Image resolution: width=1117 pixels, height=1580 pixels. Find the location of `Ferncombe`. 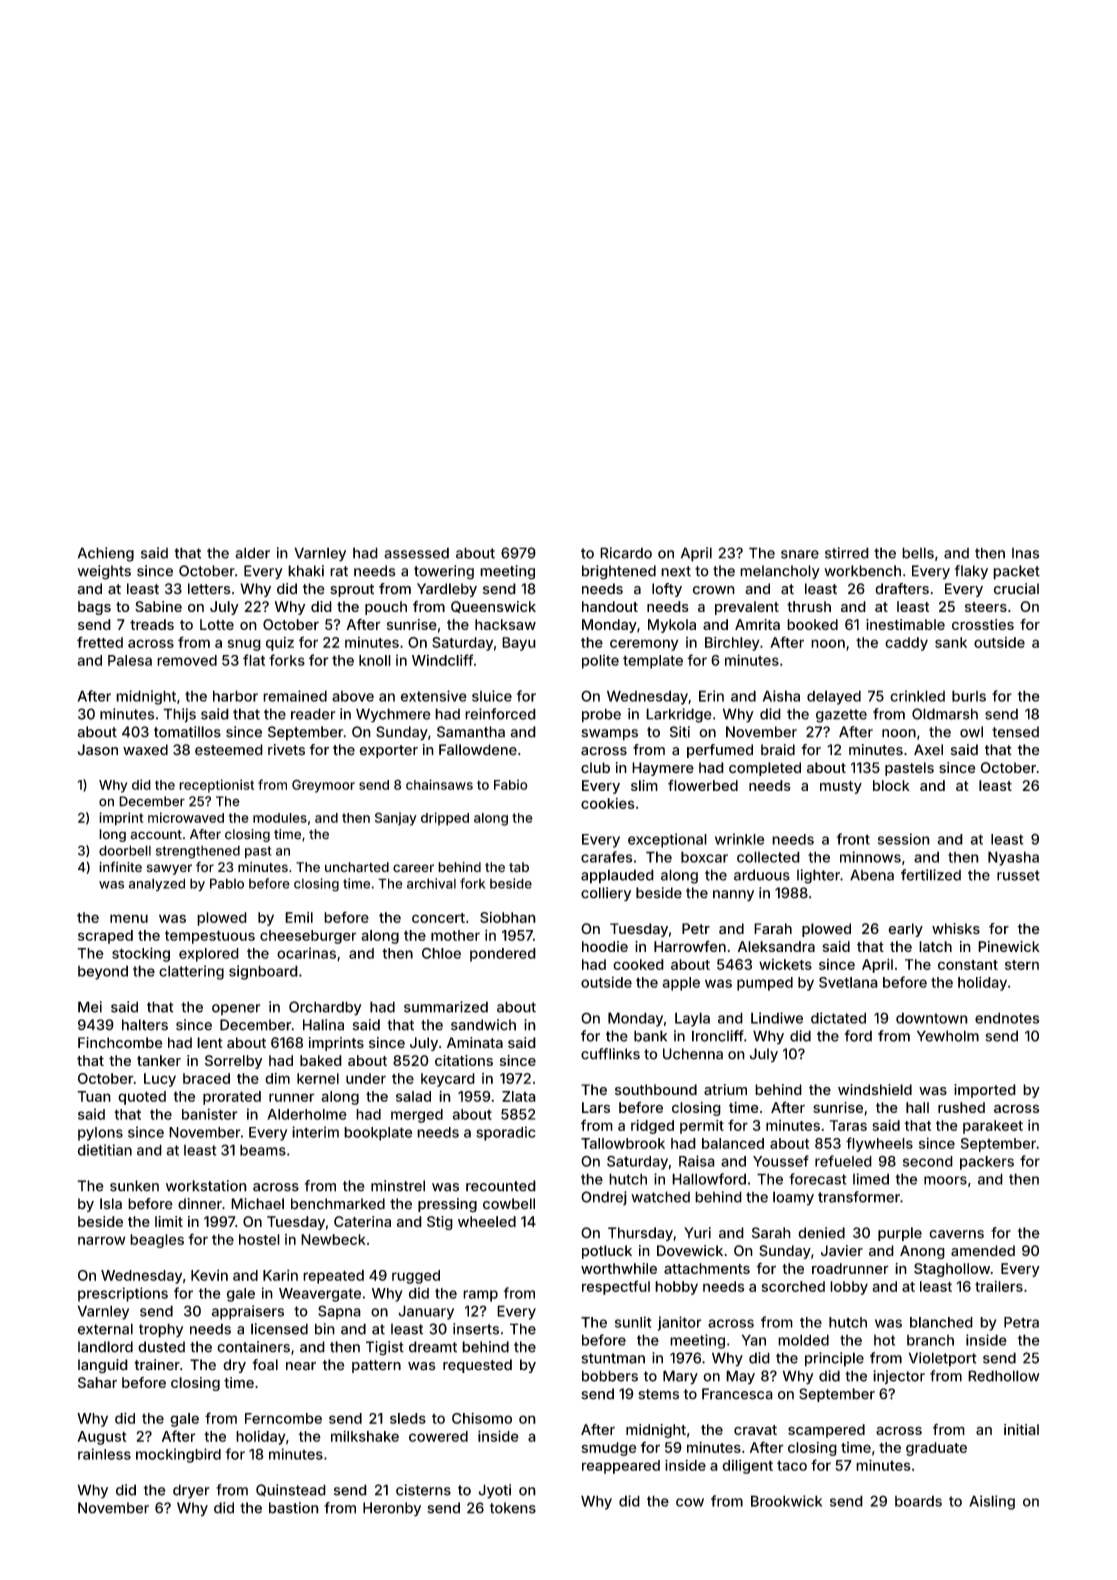

Ferncombe is located at coordinates (283, 1418).
